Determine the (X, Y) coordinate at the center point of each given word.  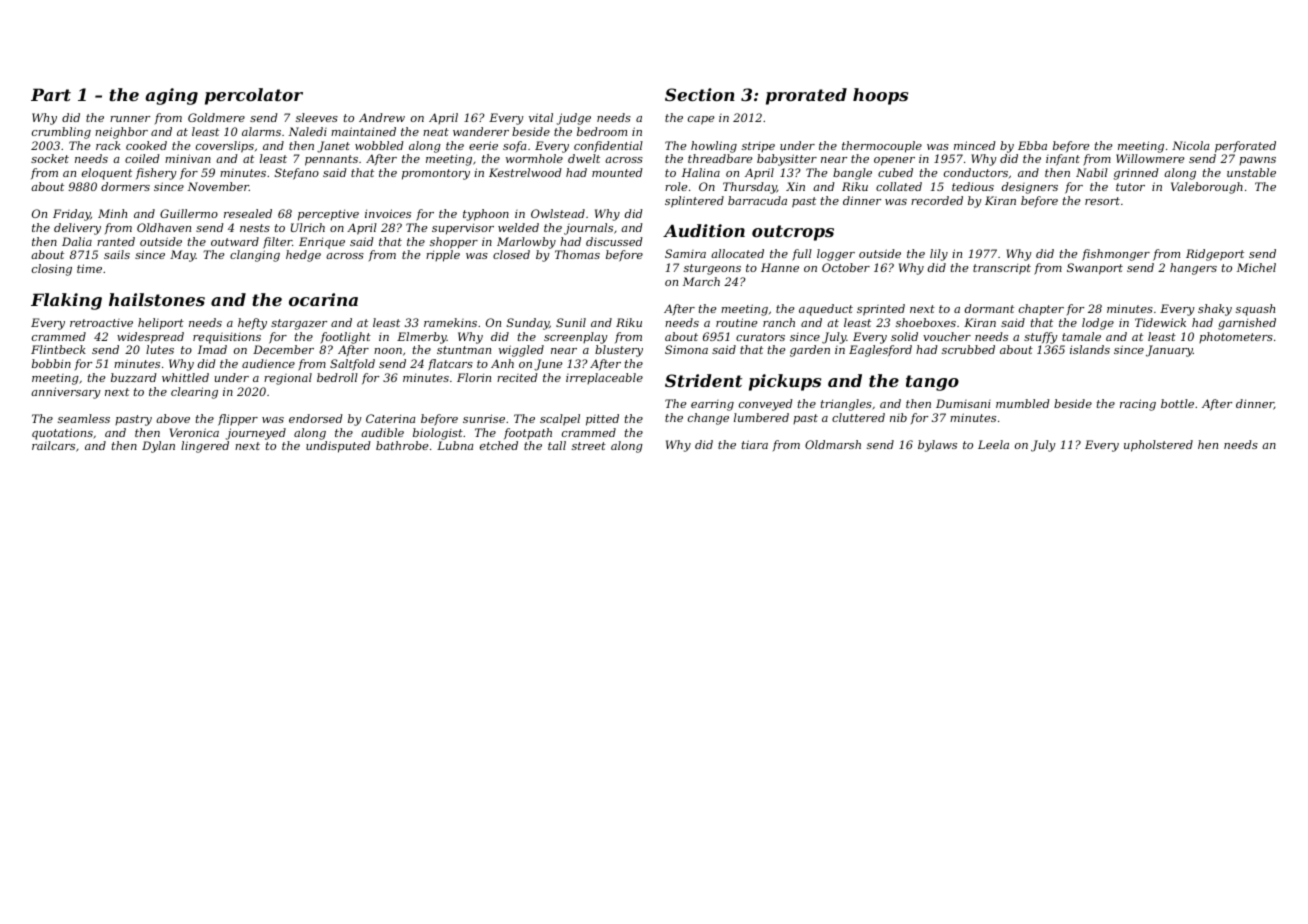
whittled (185, 377)
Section (700, 94)
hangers (1193, 269)
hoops (880, 96)
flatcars (450, 365)
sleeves (317, 117)
